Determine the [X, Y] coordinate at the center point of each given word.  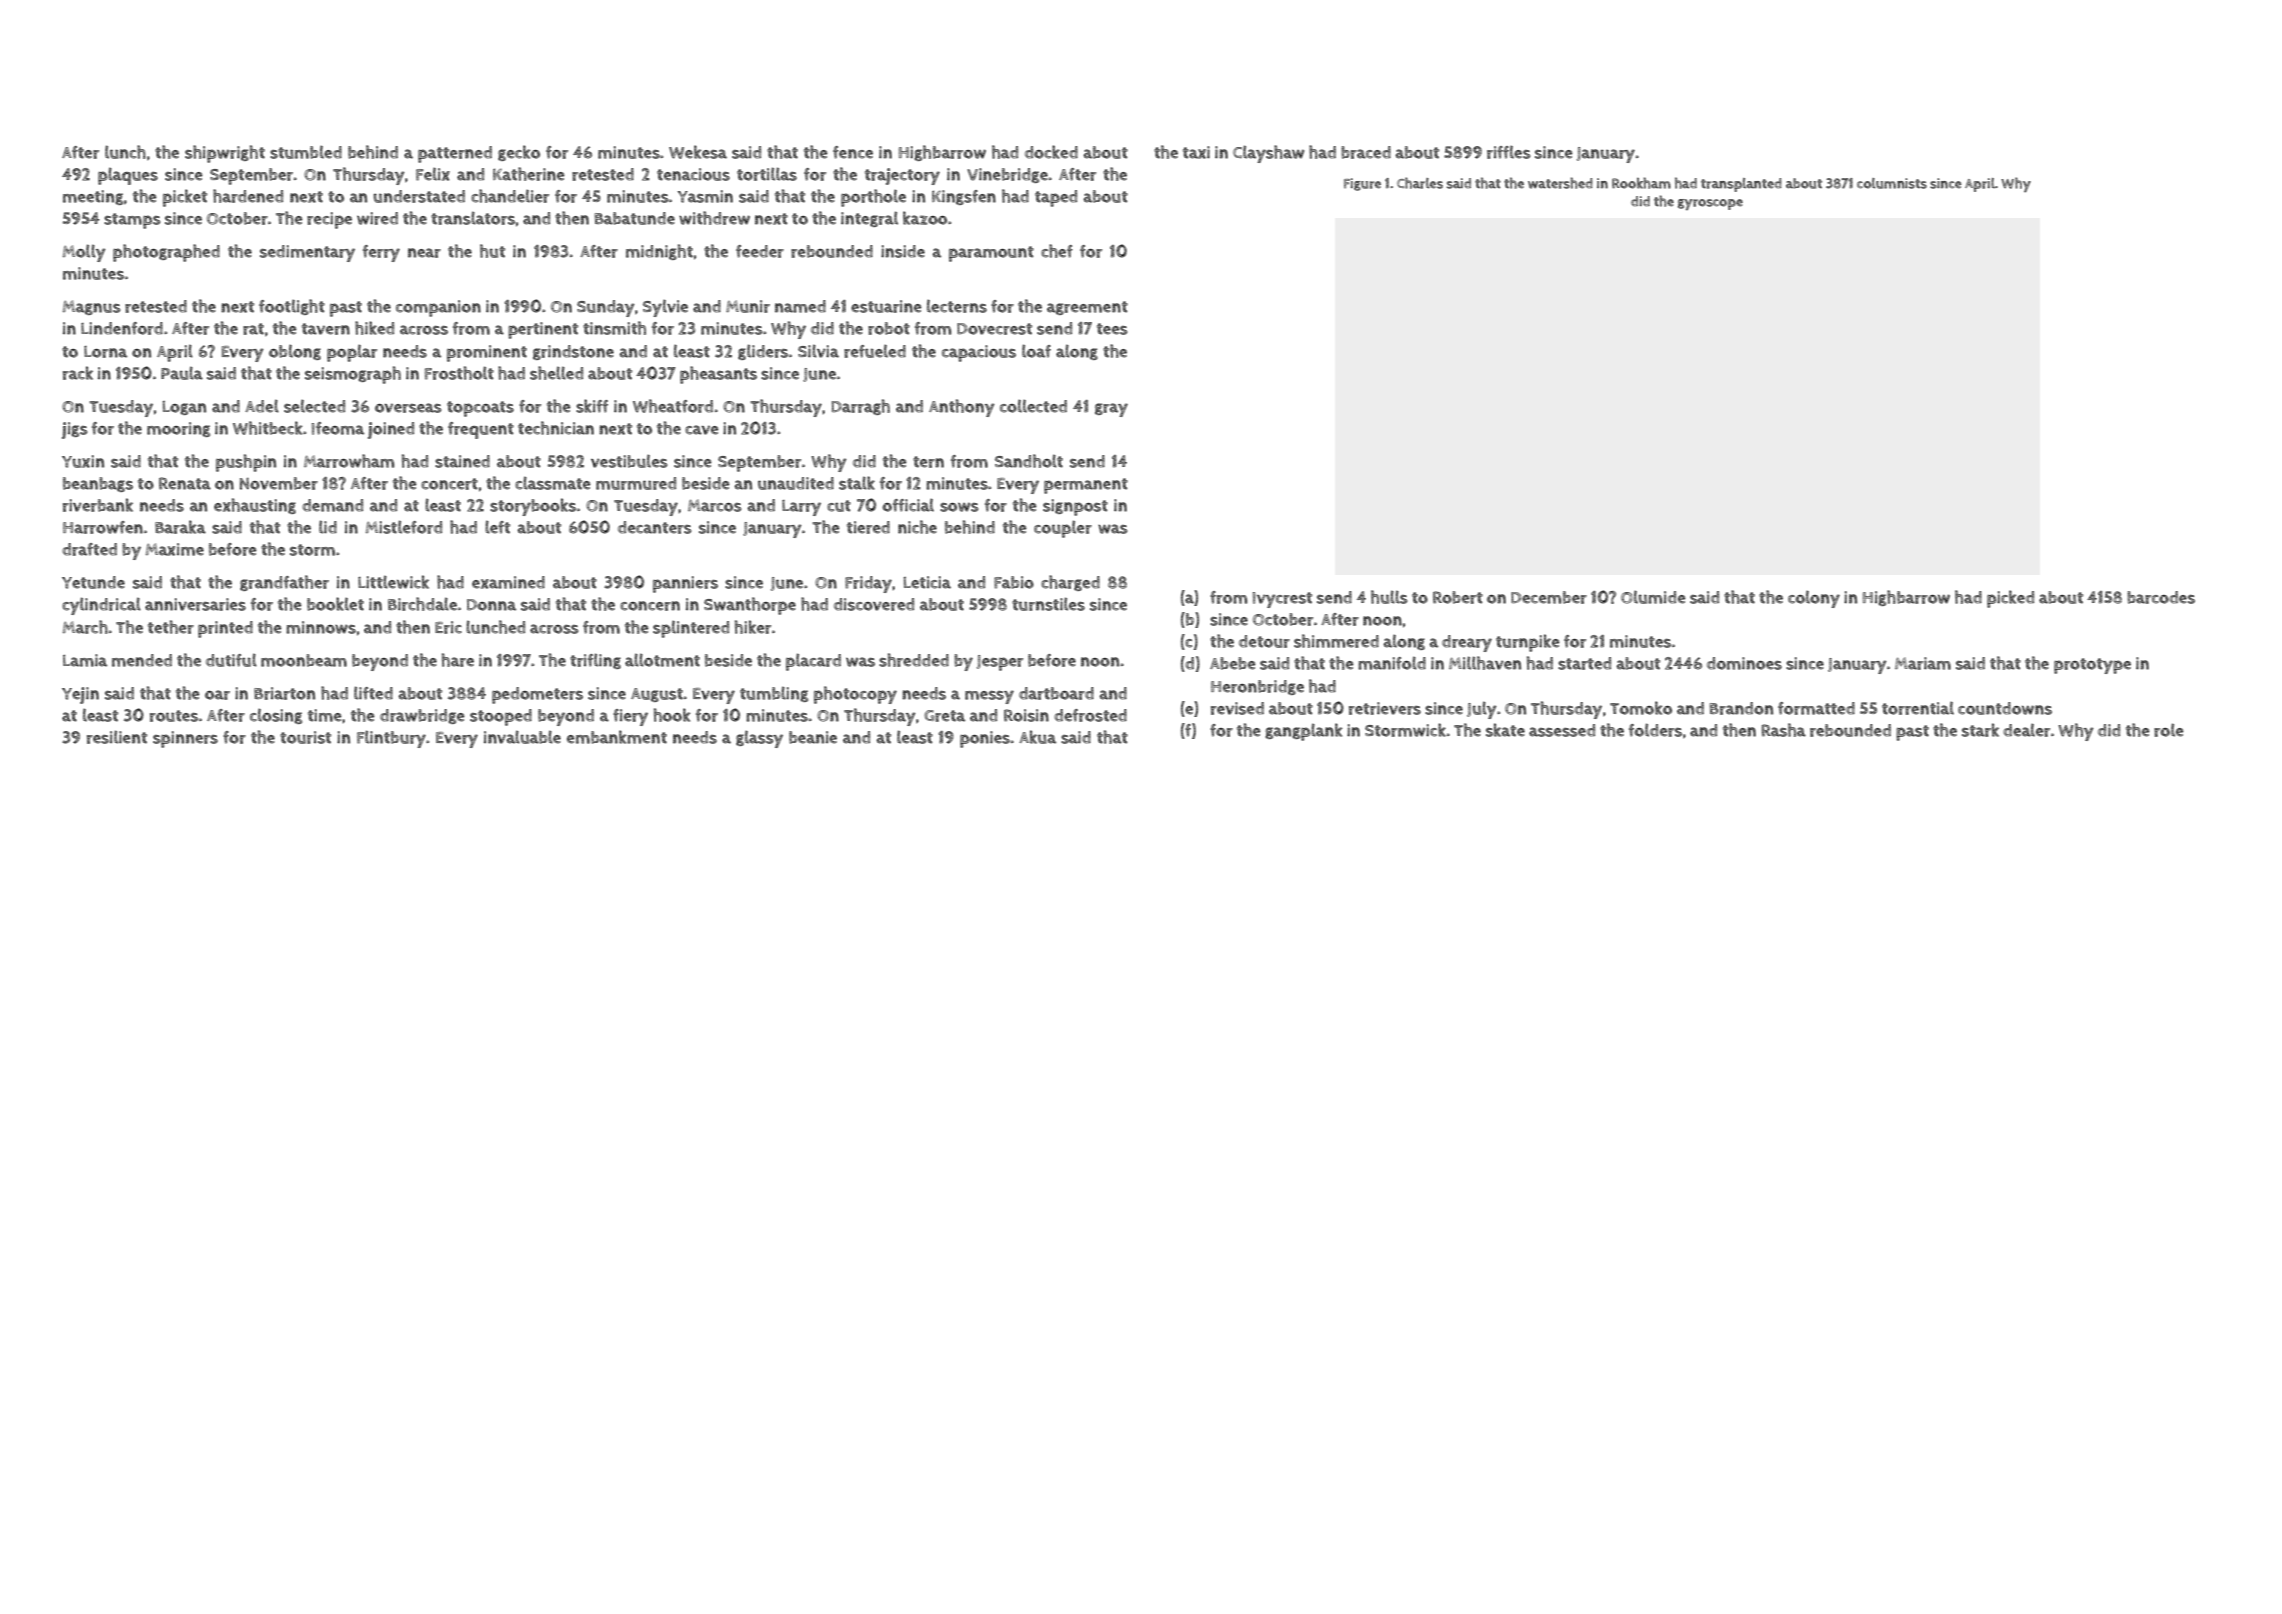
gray [1111, 410]
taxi [1196, 152]
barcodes [2161, 597]
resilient [117, 737]
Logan [184, 408]
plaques [128, 176]
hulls [1389, 597]
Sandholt [1029, 461]
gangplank [1304, 732]
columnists [1892, 183]
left [497, 527]
